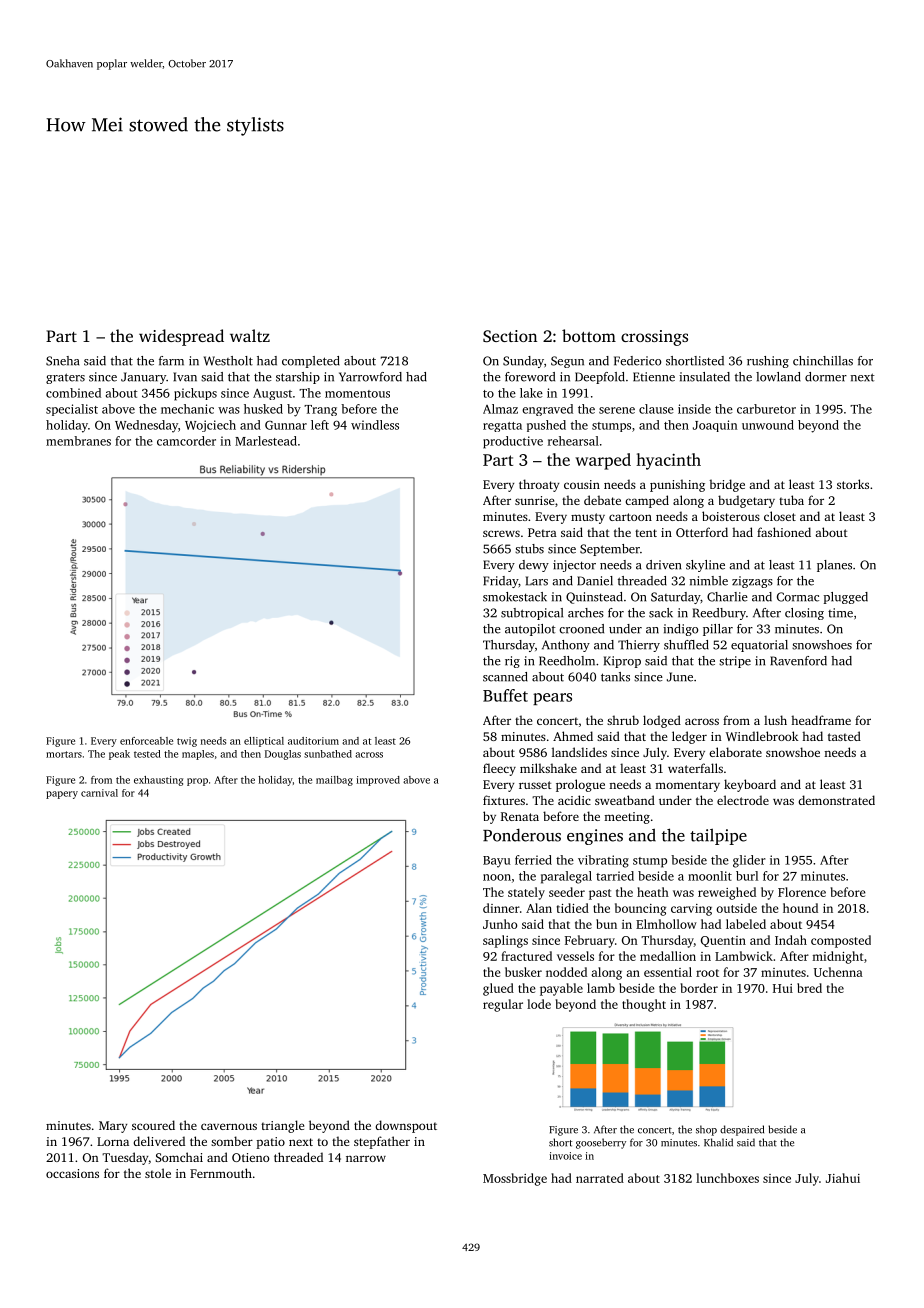  Describe the element at coordinates (221, 1173) in the page. I see `Fernmouth` at that location.
